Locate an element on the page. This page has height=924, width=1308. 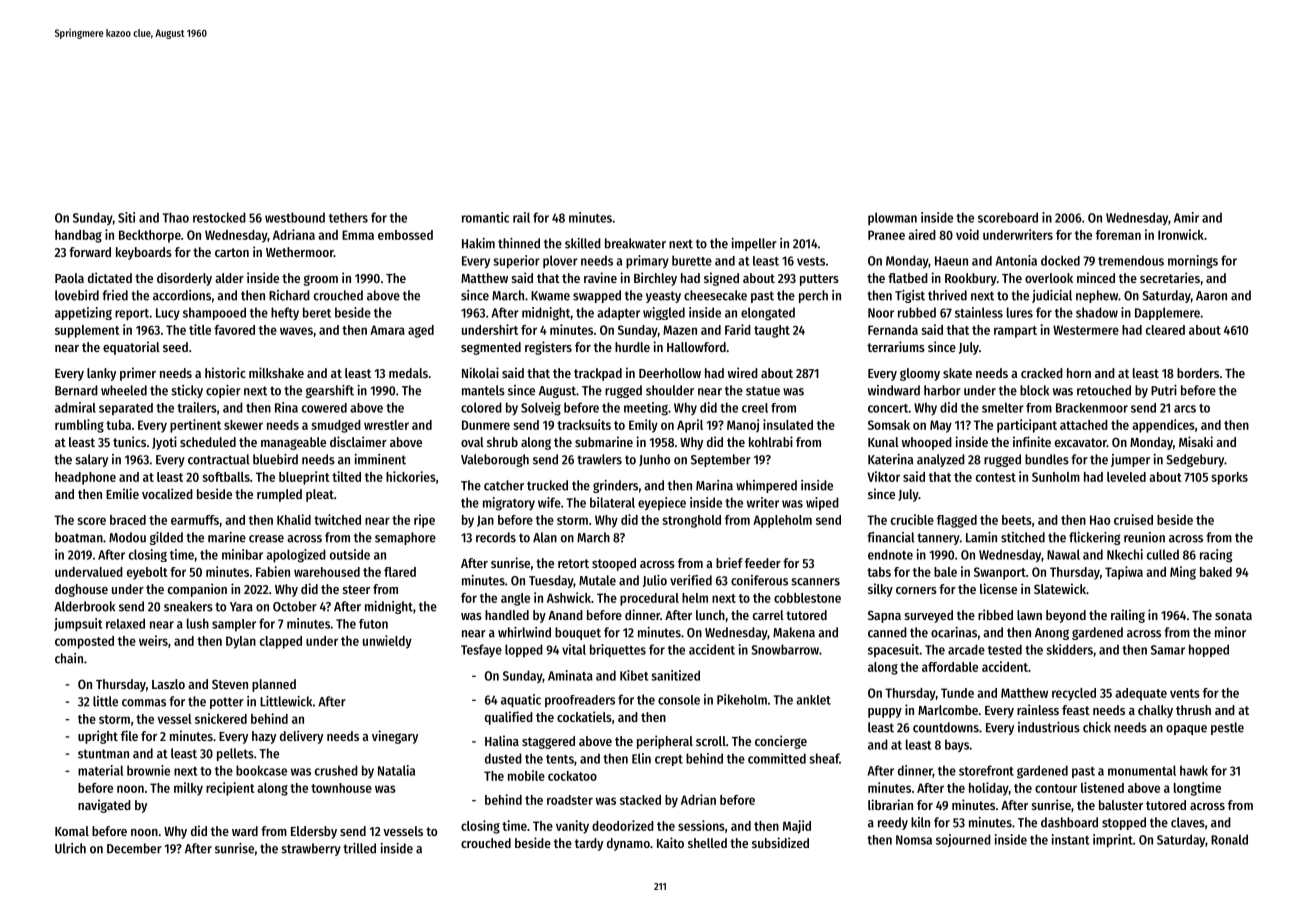
void is located at coordinates (967, 234).
